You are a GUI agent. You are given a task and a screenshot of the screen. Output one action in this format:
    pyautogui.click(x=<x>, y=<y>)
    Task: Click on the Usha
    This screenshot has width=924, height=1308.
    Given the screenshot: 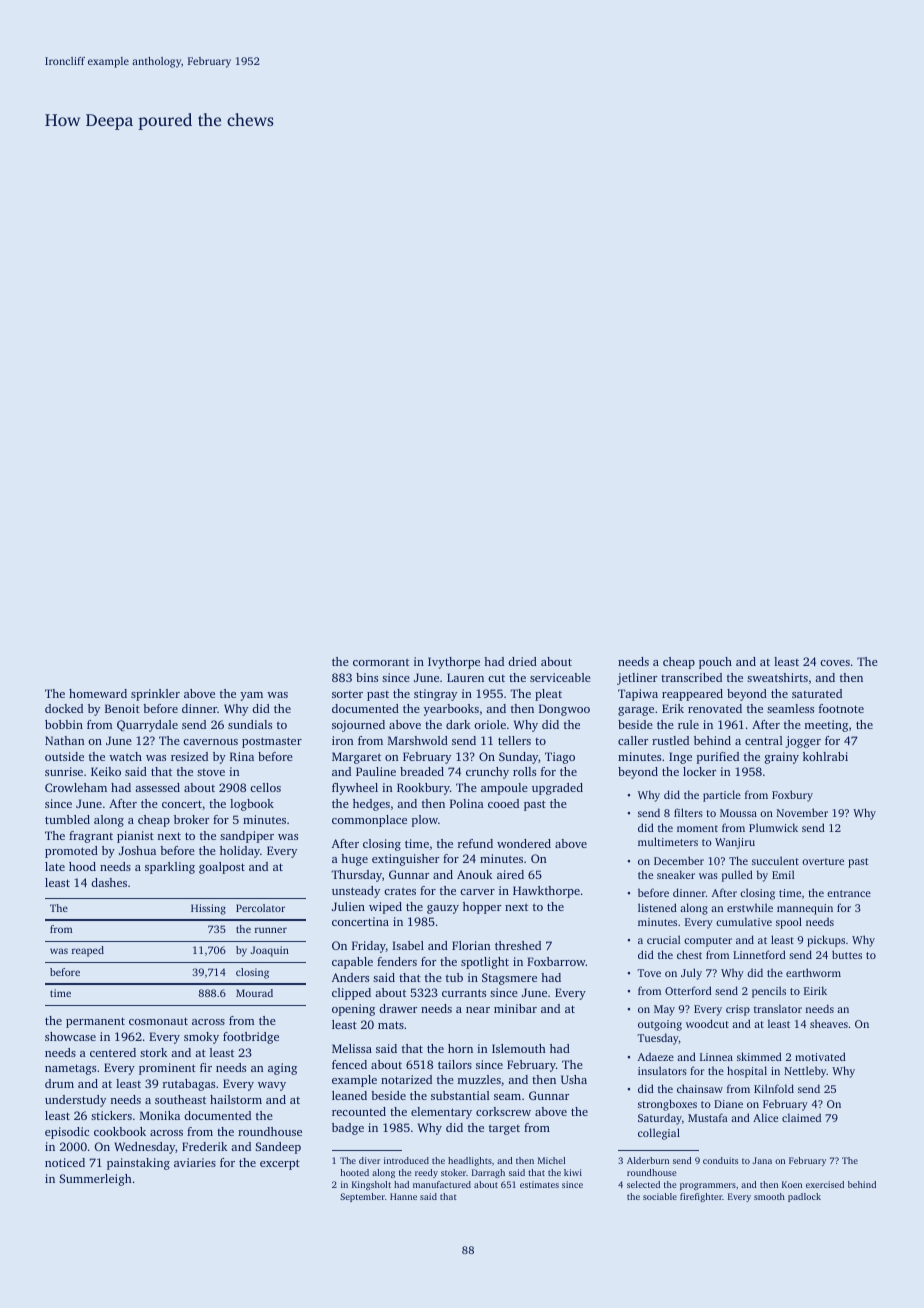 What is the action you would take?
    pyautogui.click(x=574, y=1079)
